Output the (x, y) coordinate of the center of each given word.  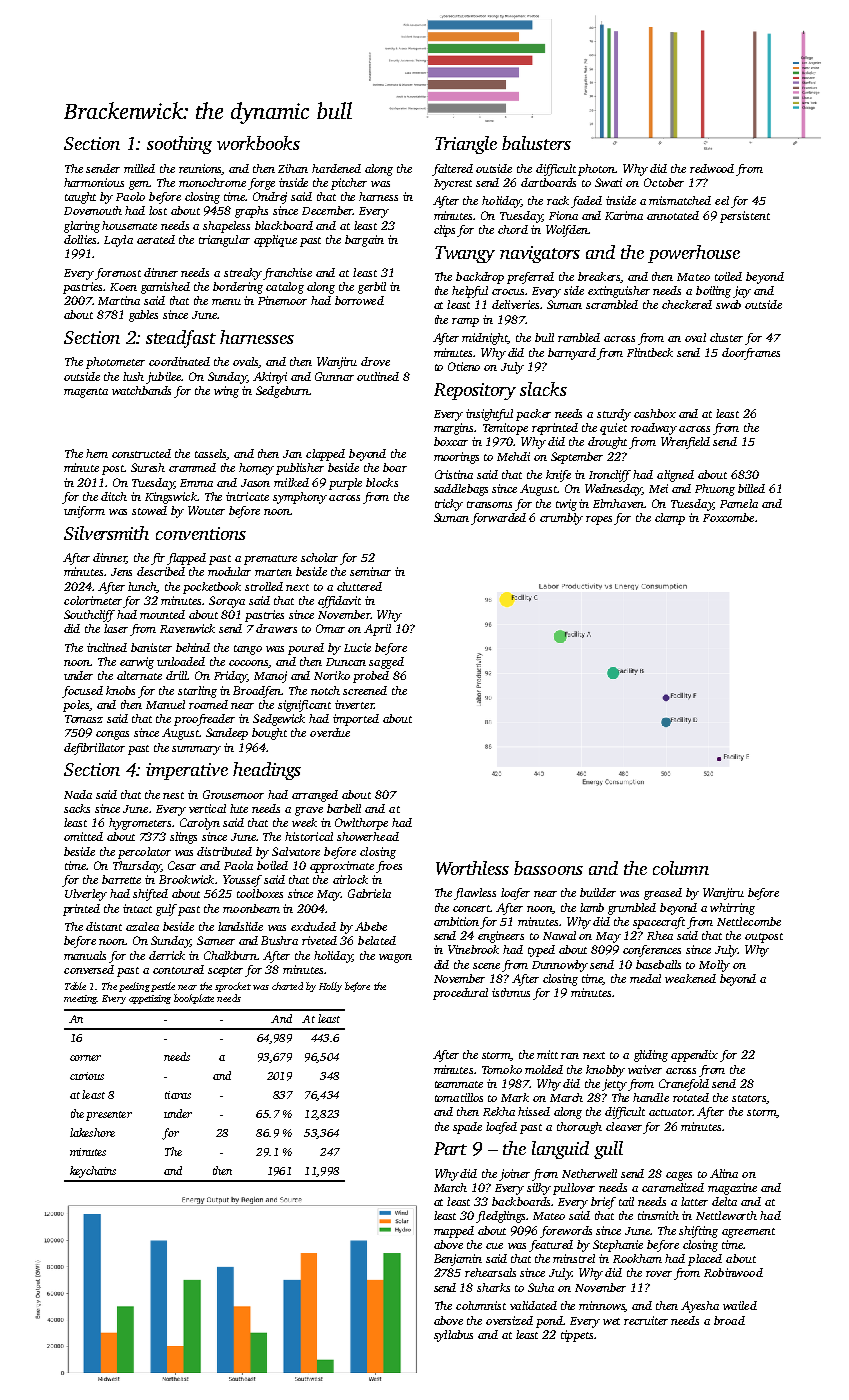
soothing (179, 145)
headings (267, 771)
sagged (386, 663)
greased (663, 894)
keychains (93, 1172)
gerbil (372, 288)
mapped (454, 1232)
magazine (732, 1189)
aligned (675, 476)
